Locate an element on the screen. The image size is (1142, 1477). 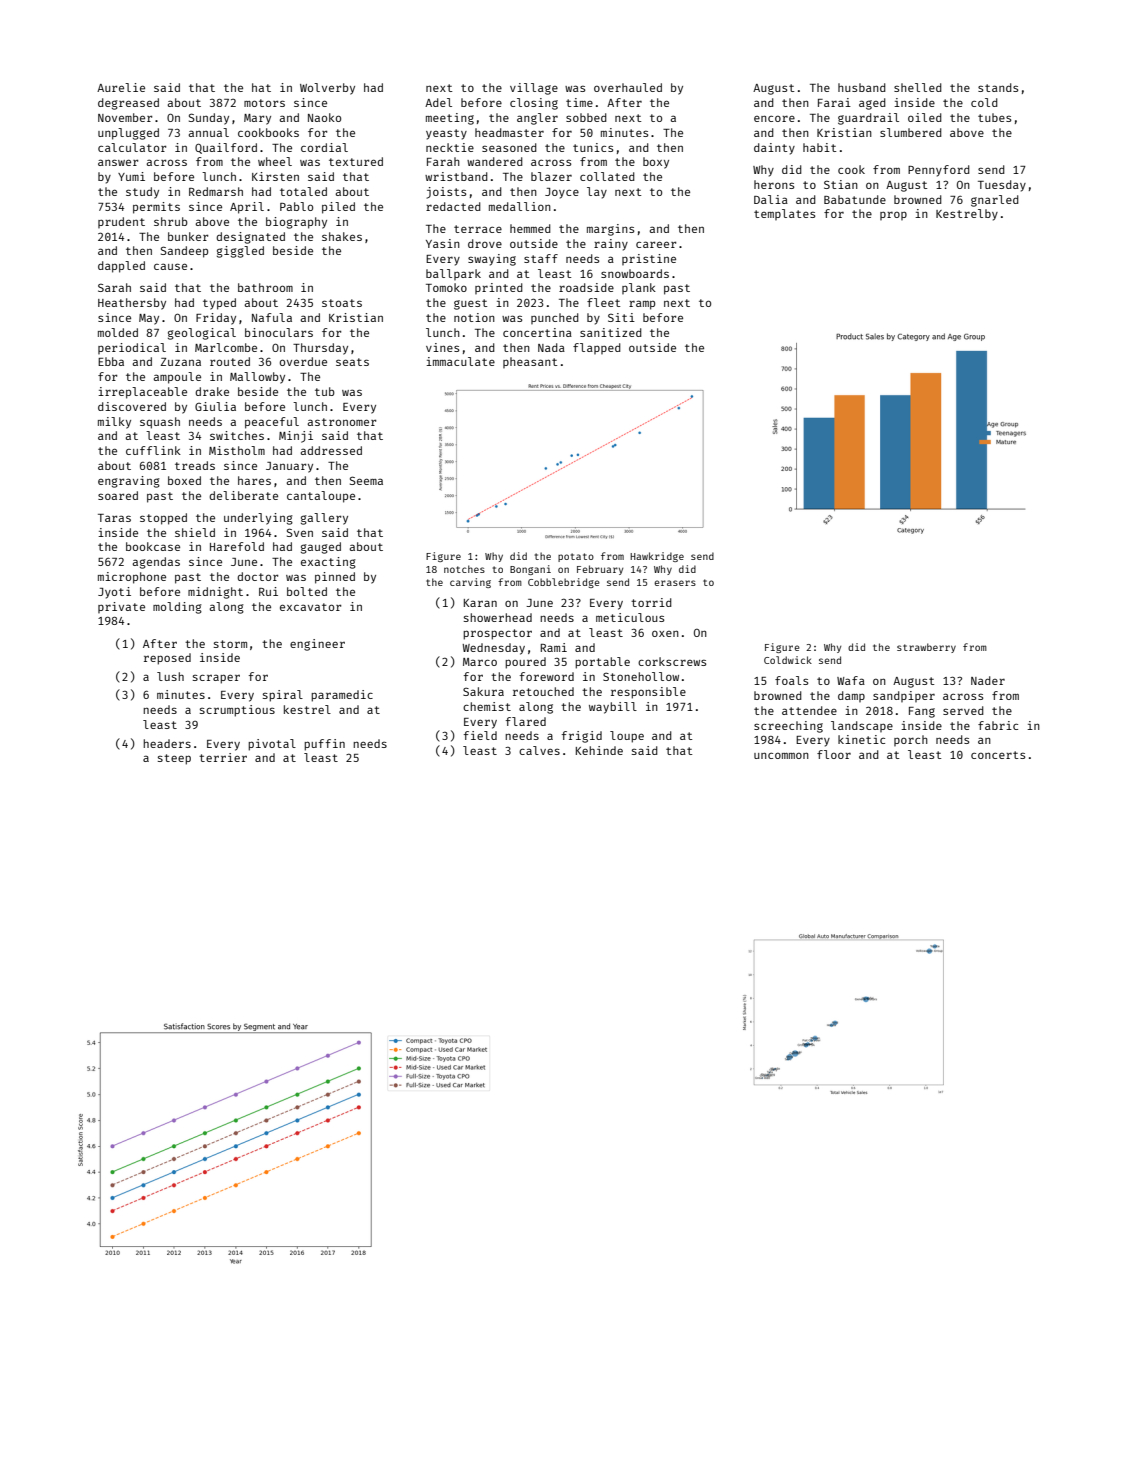
Aurelie is located at coordinates (121, 87).
